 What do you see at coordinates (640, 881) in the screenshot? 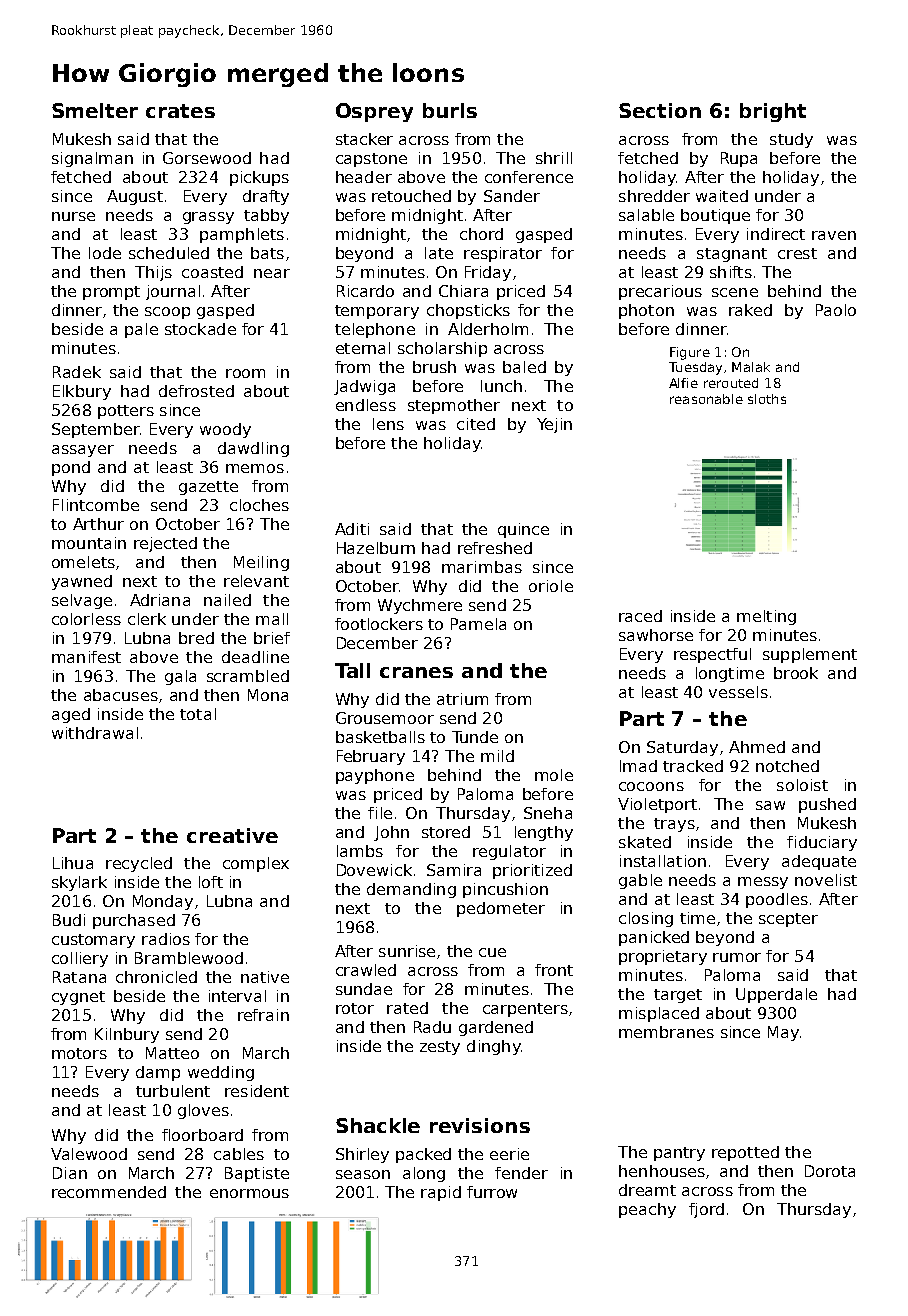
I see `gable` at bounding box center [640, 881].
